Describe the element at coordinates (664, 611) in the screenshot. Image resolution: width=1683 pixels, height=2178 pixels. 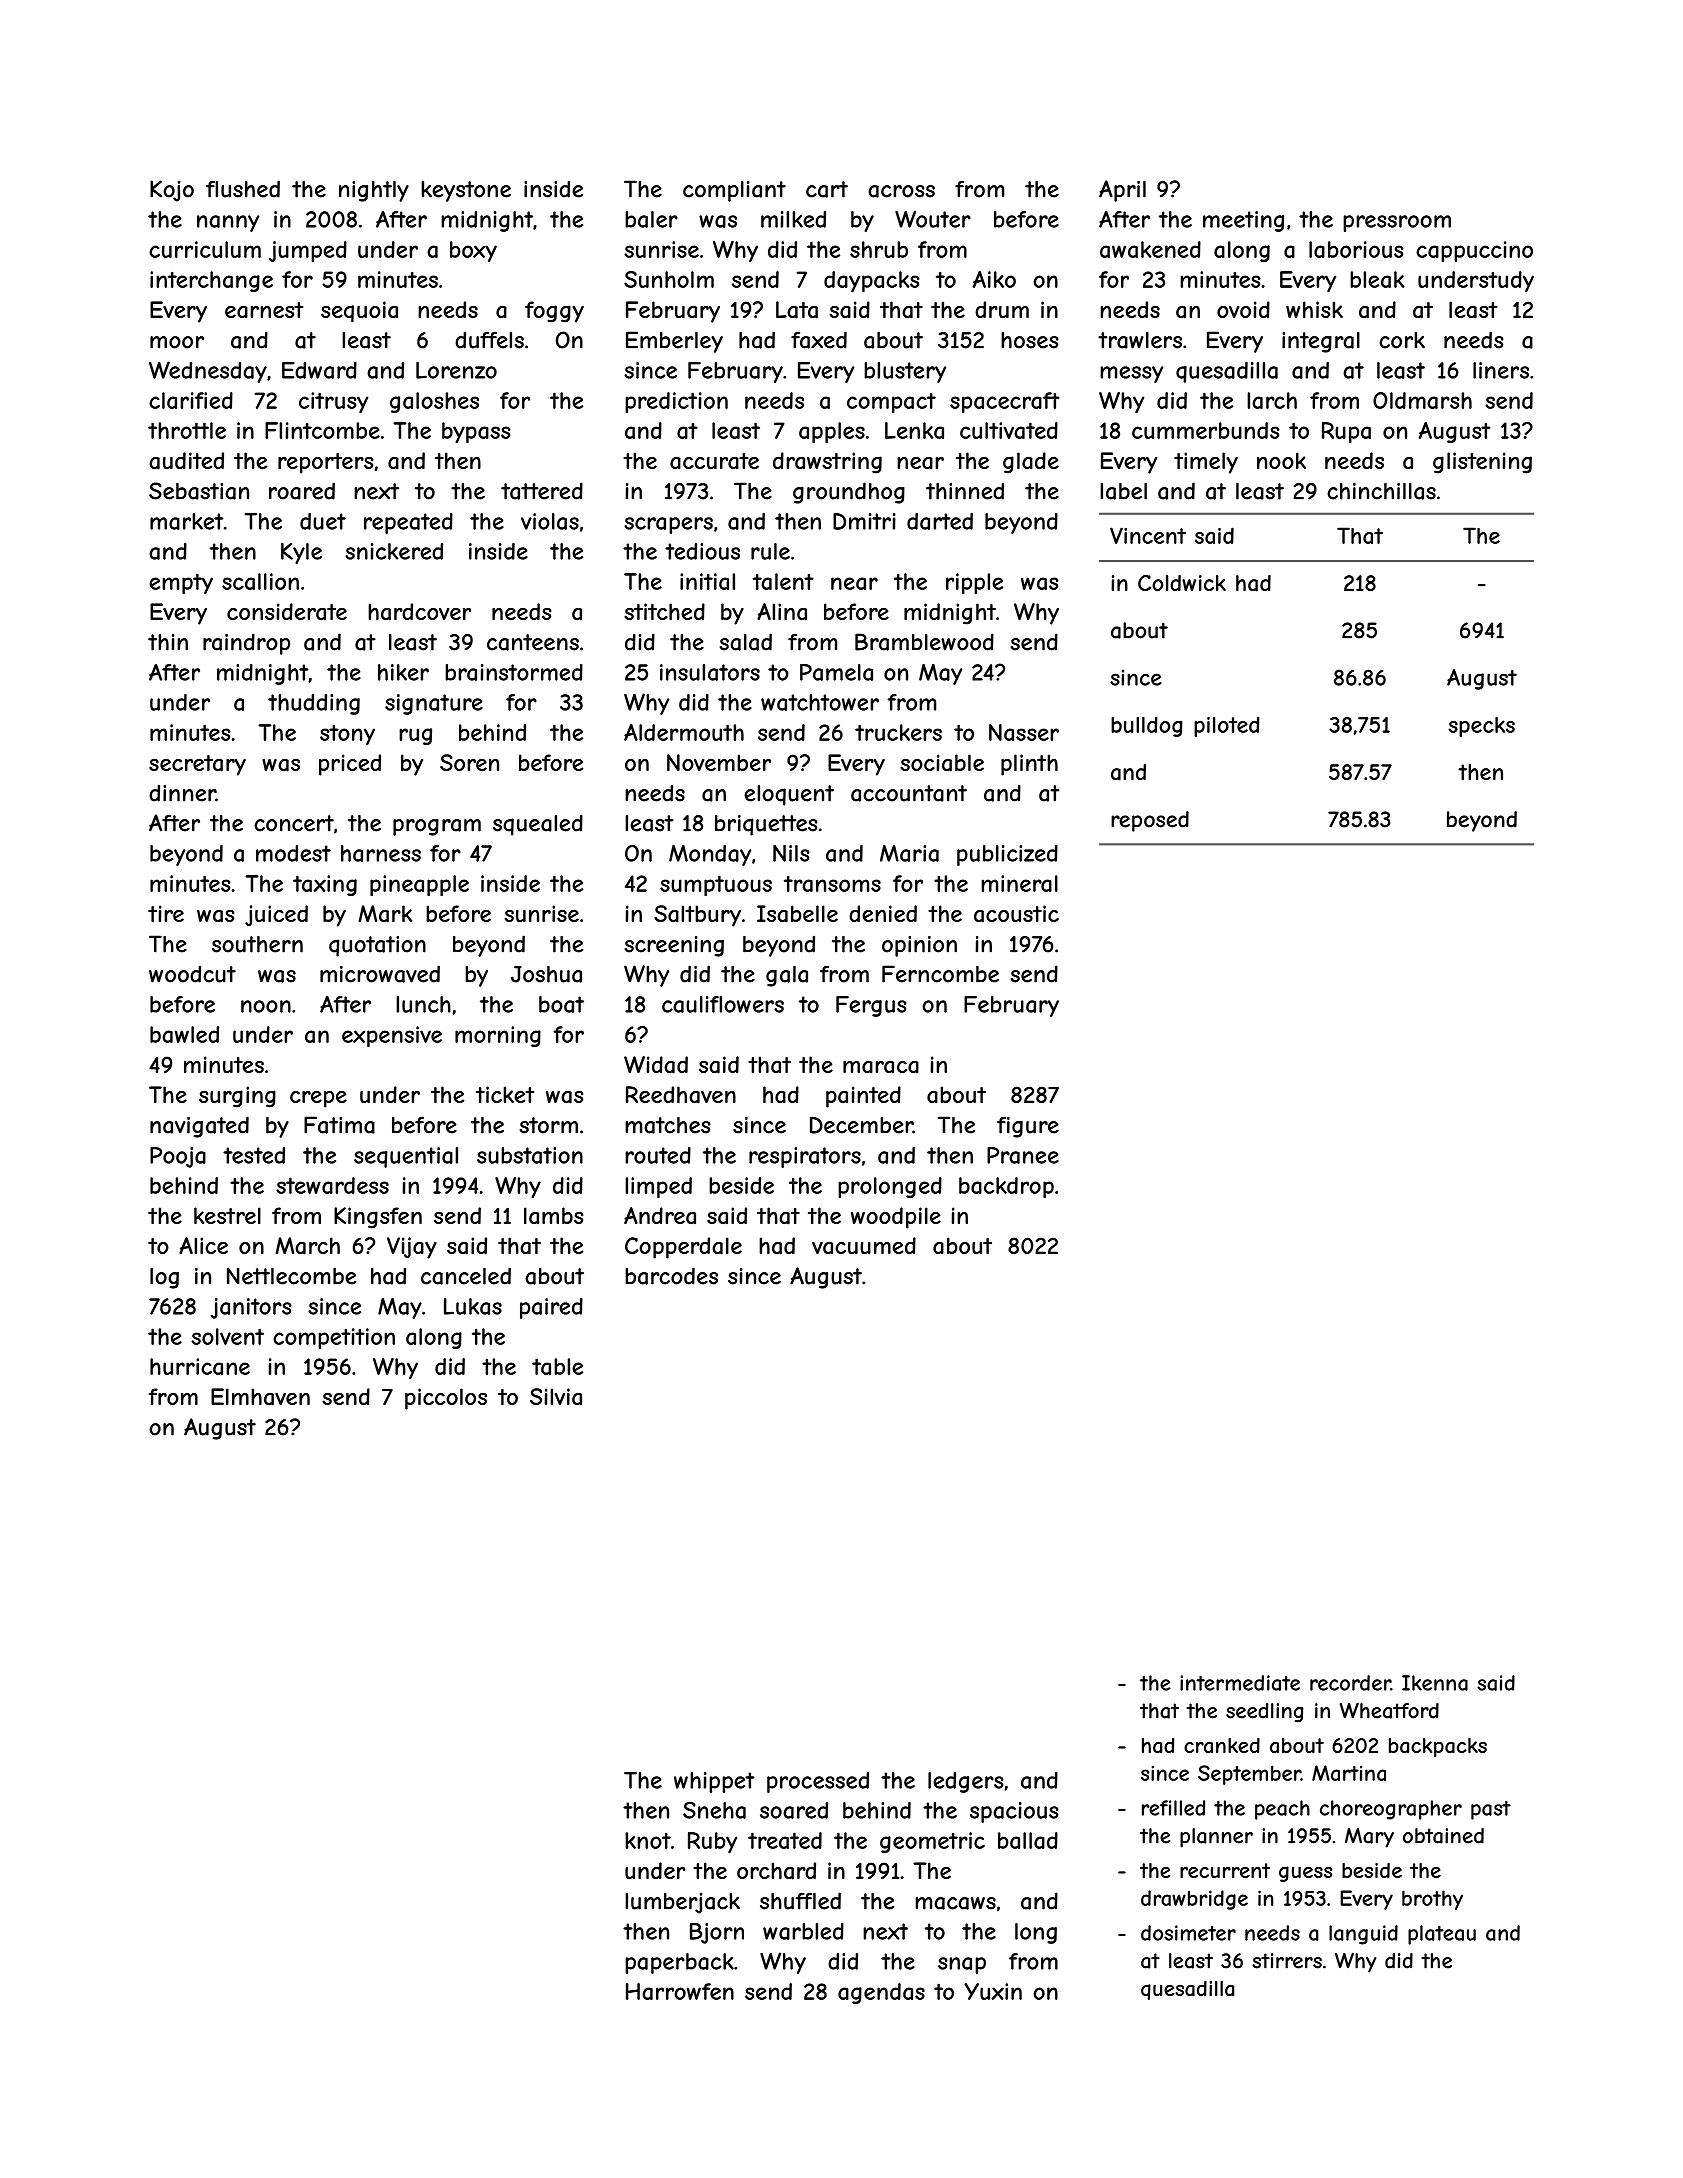
I see `stitched` at that location.
